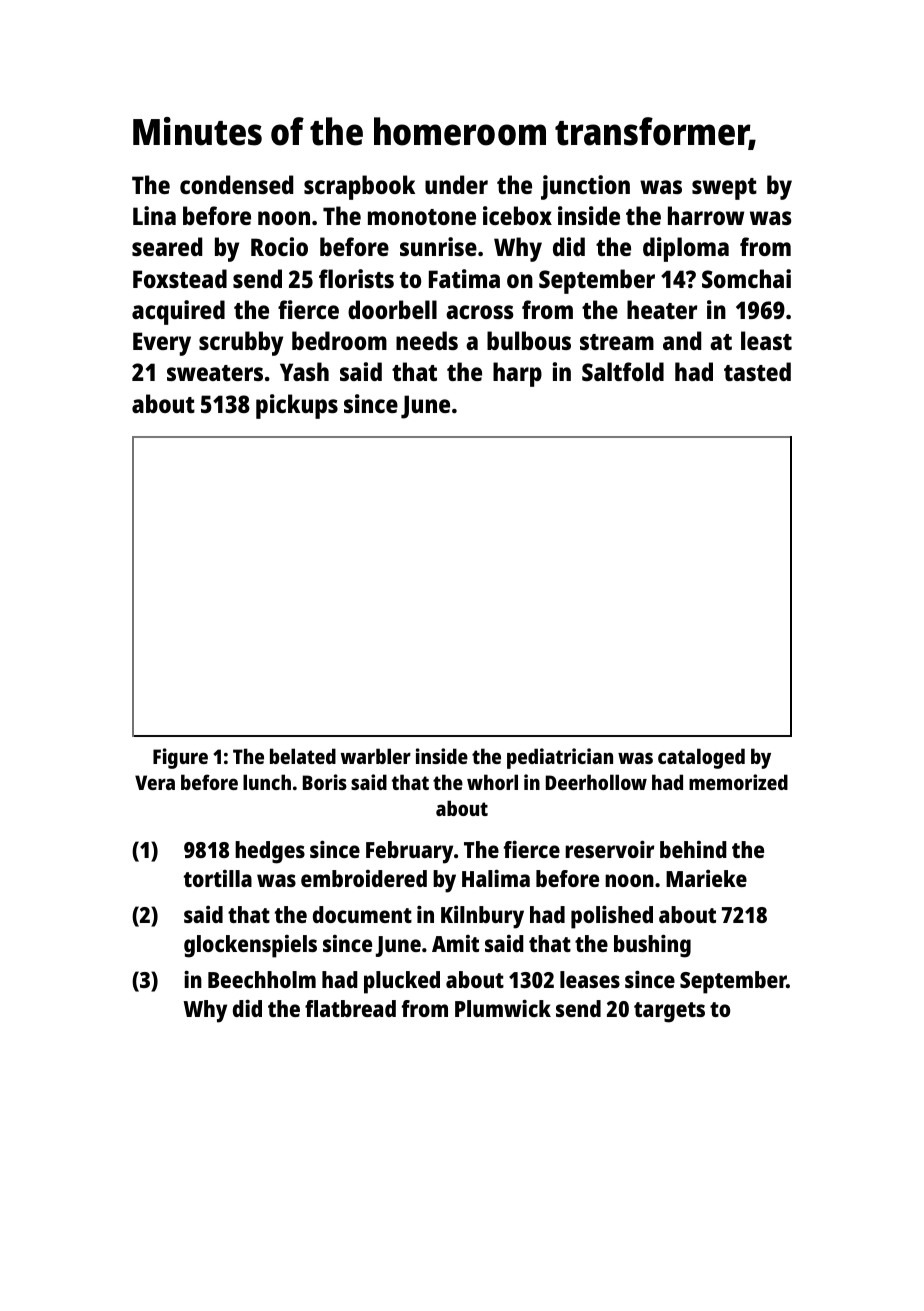 The height and width of the screenshot is (1311, 924). Describe the element at coordinates (738, 782) in the screenshot. I see `memorized` at that location.
